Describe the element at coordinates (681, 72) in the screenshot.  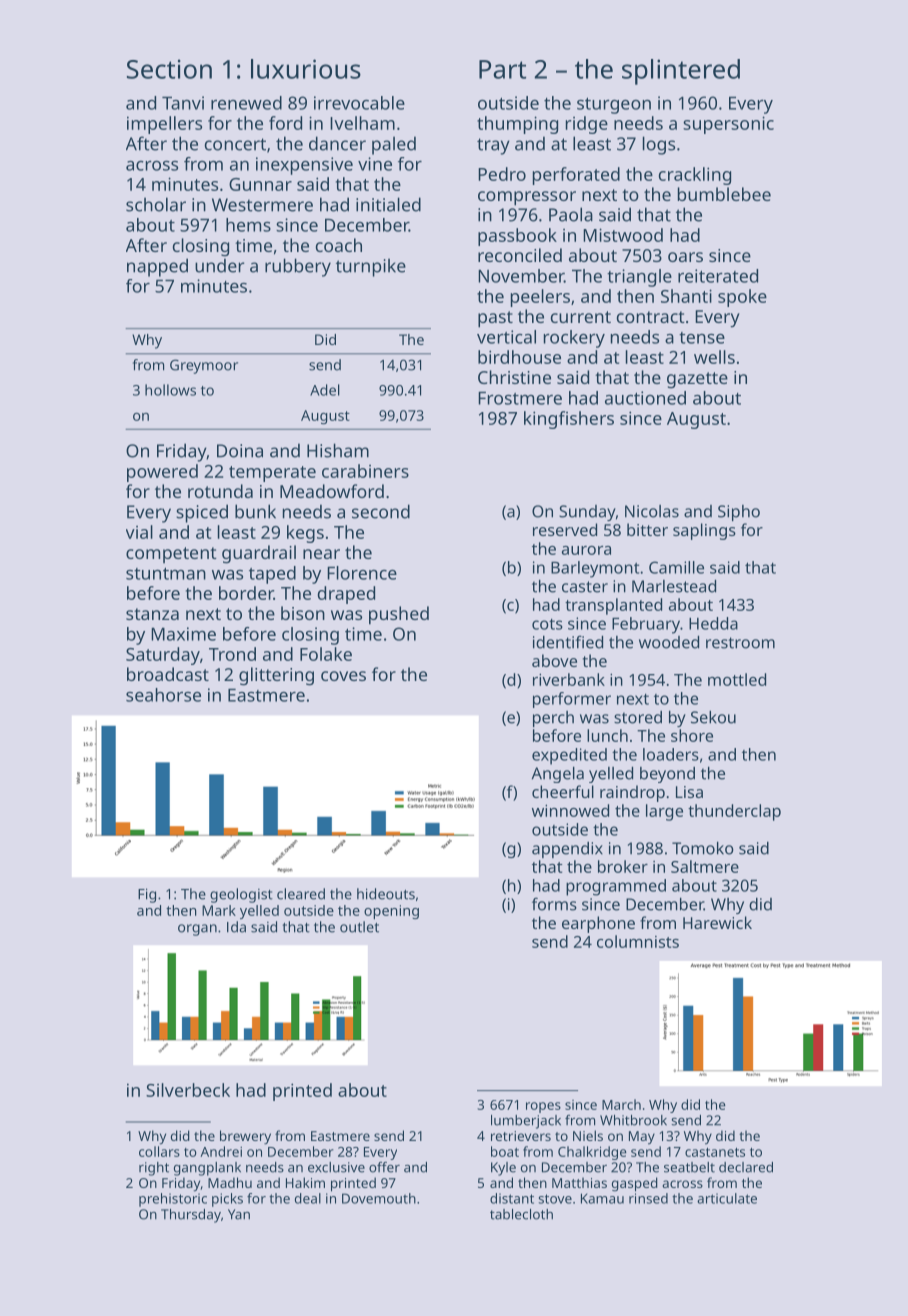
I see `splintered` at that location.
